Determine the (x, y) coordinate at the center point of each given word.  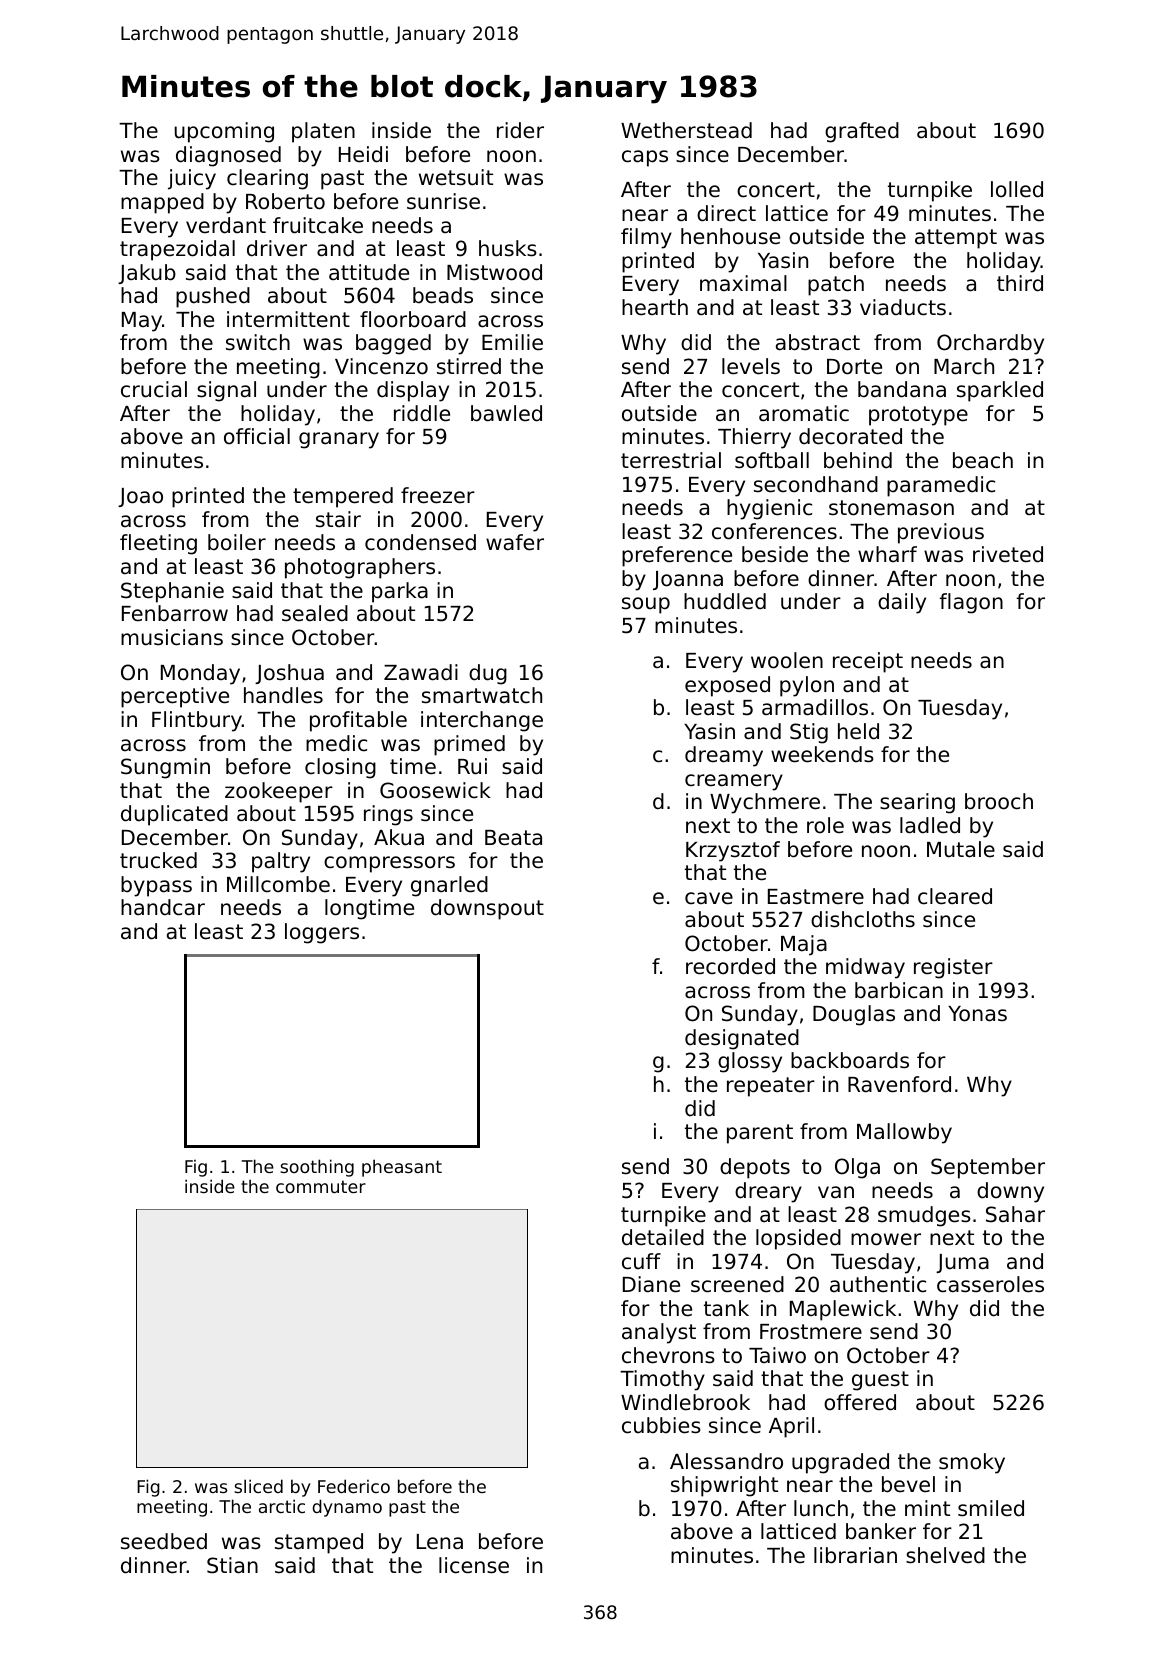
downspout (487, 909)
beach (983, 460)
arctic (282, 1506)
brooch (999, 801)
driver (277, 248)
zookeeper (279, 792)
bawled (506, 413)
